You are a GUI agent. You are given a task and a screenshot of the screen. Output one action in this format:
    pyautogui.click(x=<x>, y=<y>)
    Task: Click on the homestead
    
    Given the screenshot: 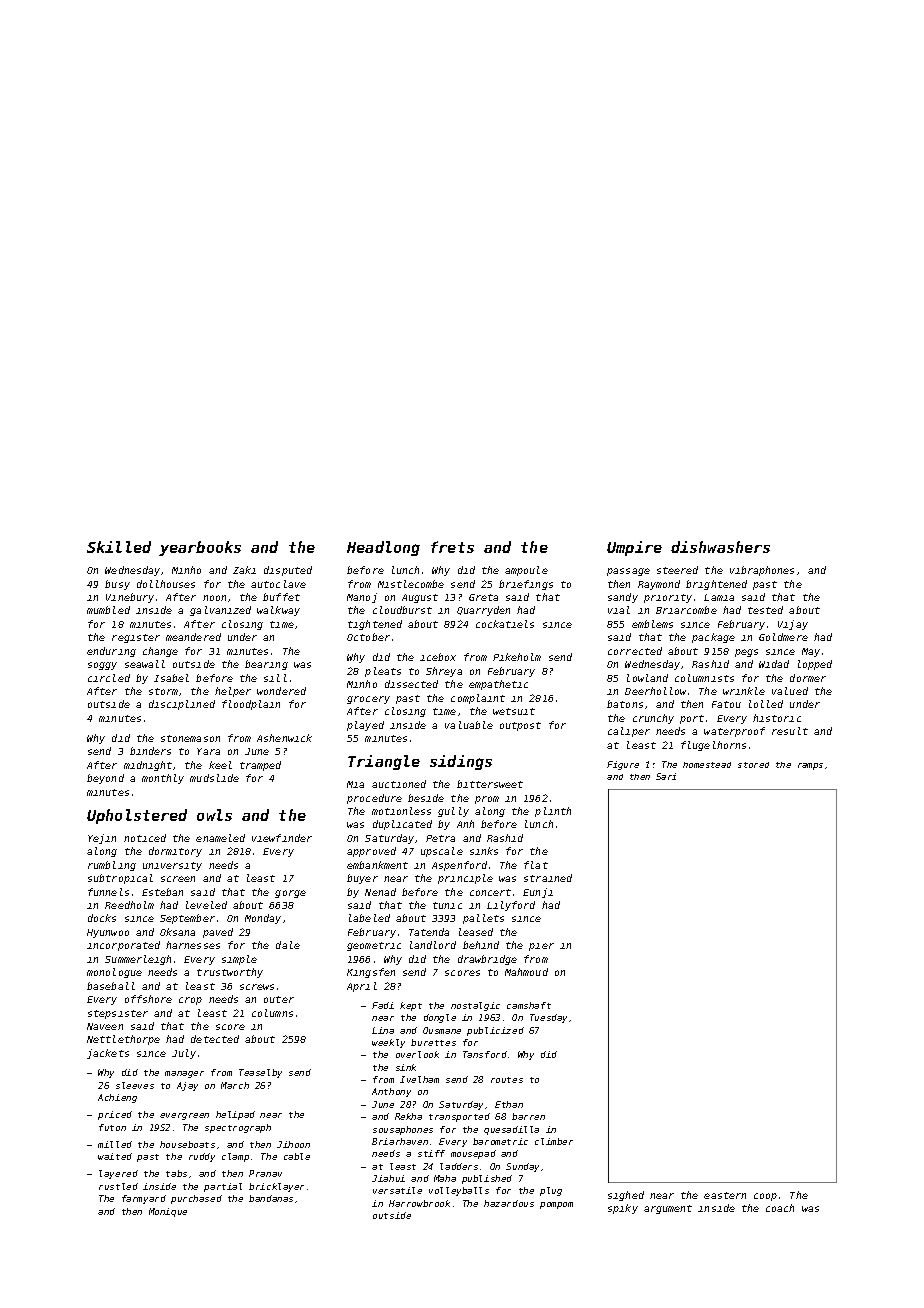 What is the action you would take?
    pyautogui.click(x=707, y=765)
